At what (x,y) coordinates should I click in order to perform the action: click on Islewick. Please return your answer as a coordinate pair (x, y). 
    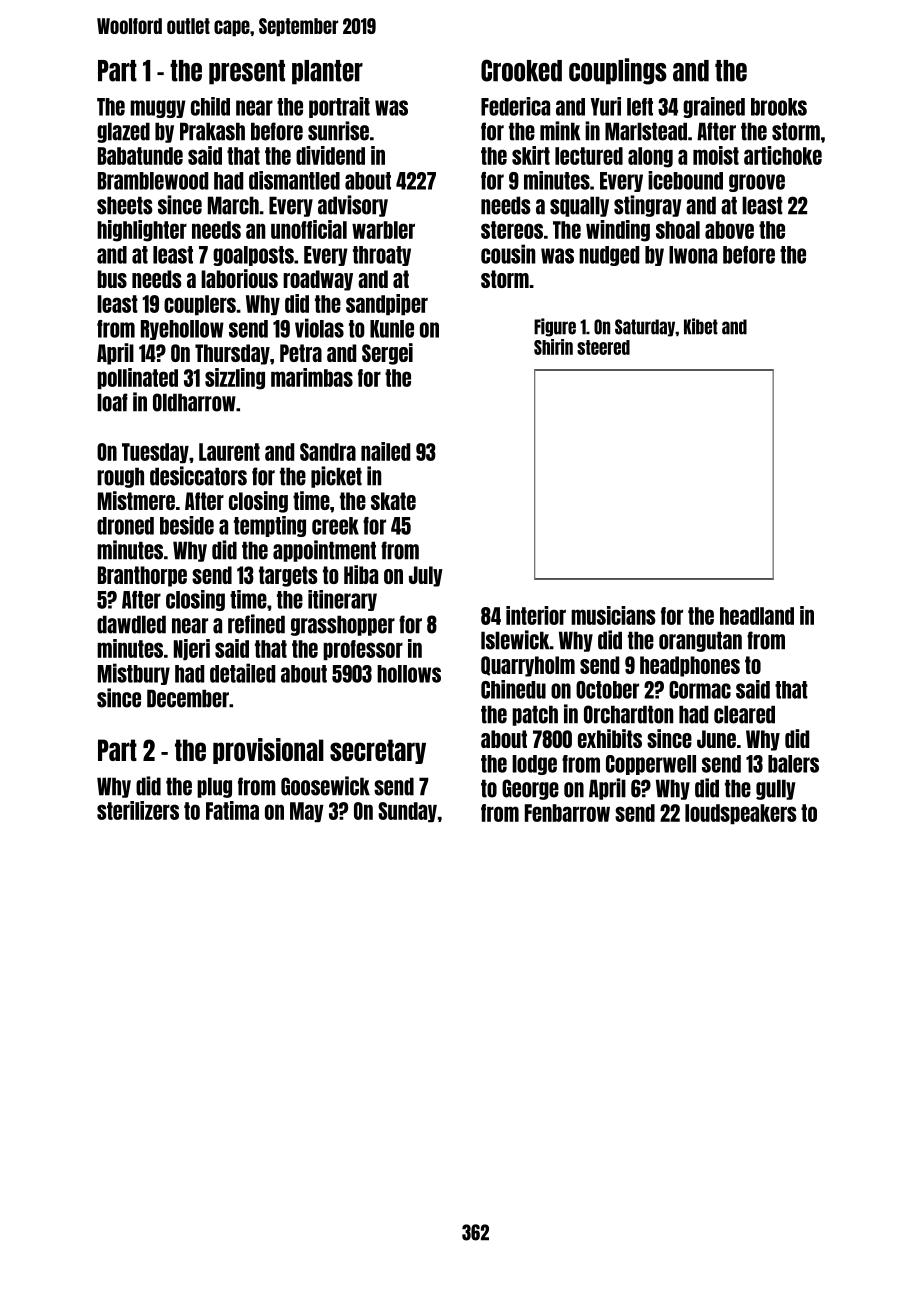
    Looking at the image, I should click on (515, 640).
